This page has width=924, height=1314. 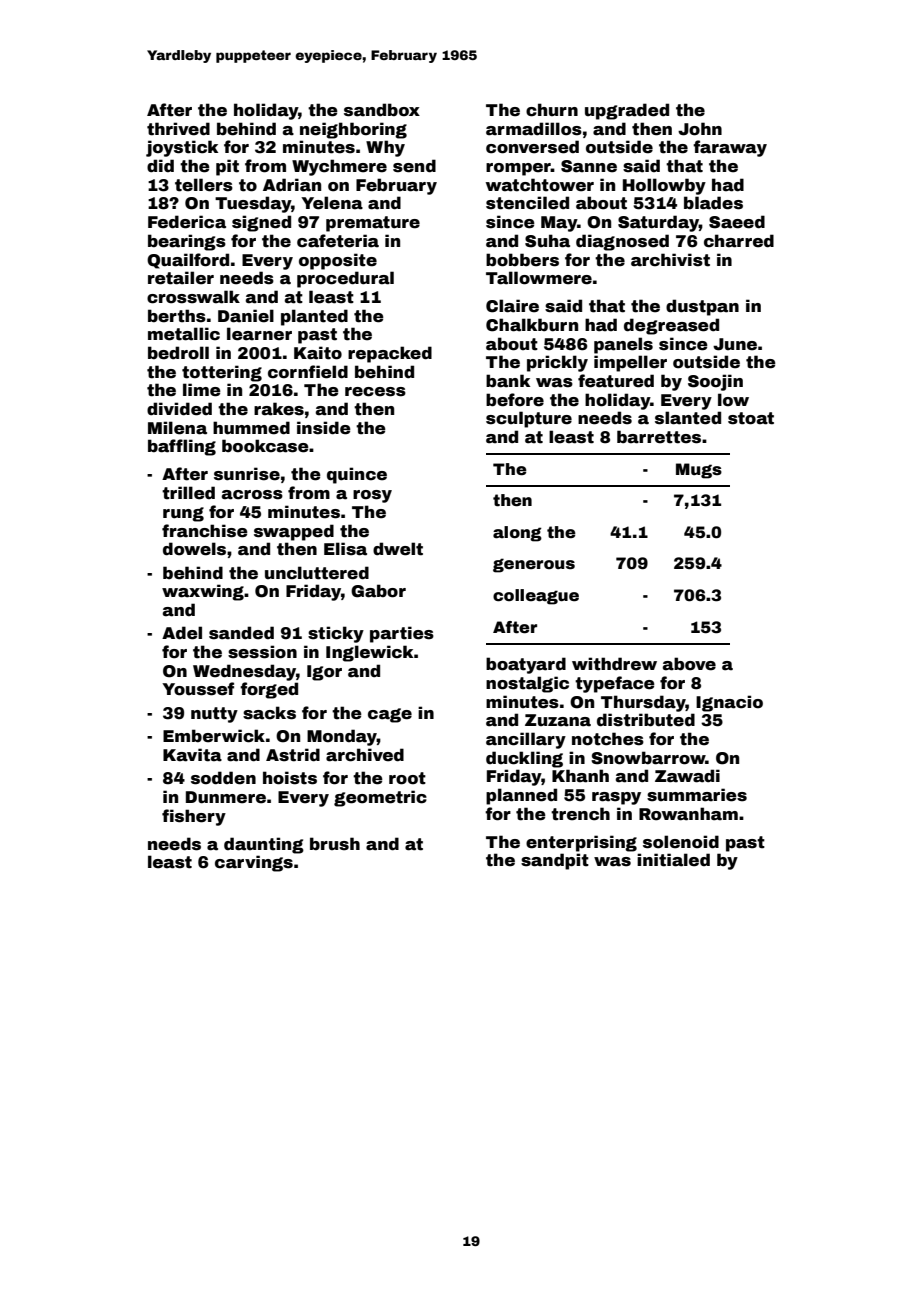 I want to click on charred, so click(x=739, y=241).
